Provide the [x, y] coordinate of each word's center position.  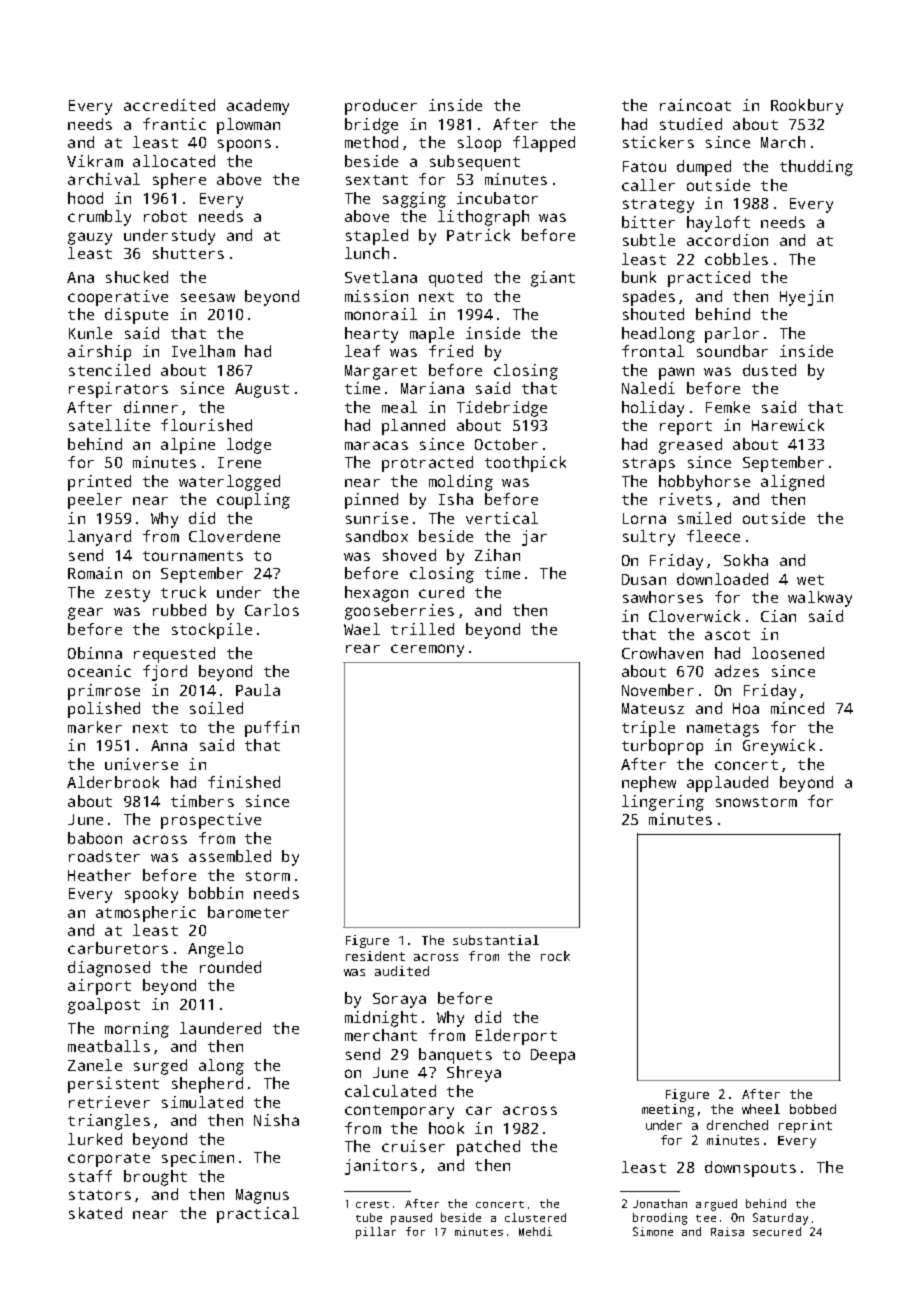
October [506, 444]
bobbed [813, 1109]
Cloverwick [694, 616]
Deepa [553, 1056]
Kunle [90, 333]
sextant [377, 180]
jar [534, 538]
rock [555, 956]
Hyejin [806, 298]
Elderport [516, 1037]
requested [174, 655]
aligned [792, 483]
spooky [151, 895]
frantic [174, 124]
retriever [109, 1102]
